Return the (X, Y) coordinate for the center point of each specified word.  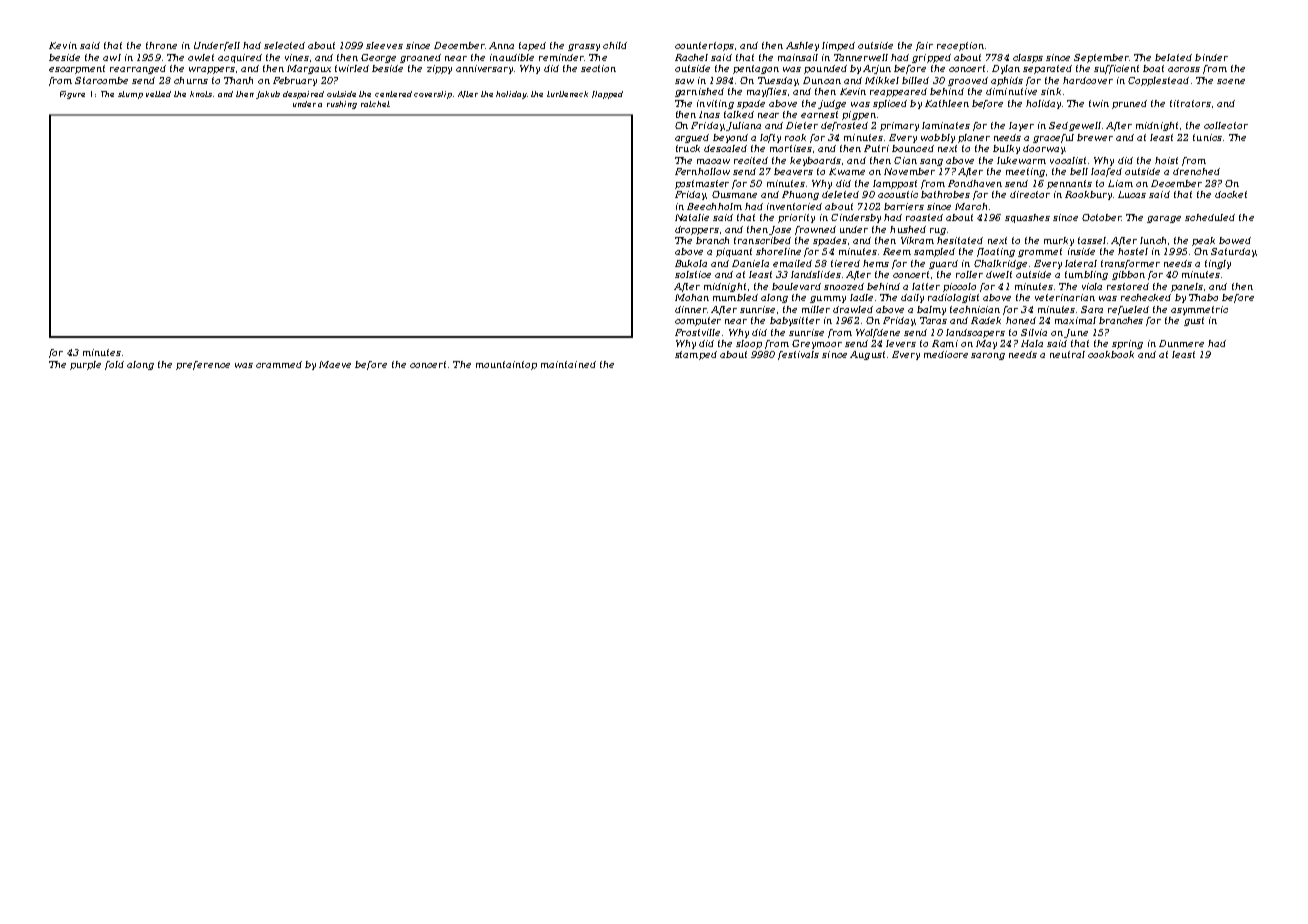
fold (114, 365)
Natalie (692, 217)
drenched (1196, 171)
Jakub (268, 95)
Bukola (691, 263)
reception (960, 46)
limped (838, 46)
